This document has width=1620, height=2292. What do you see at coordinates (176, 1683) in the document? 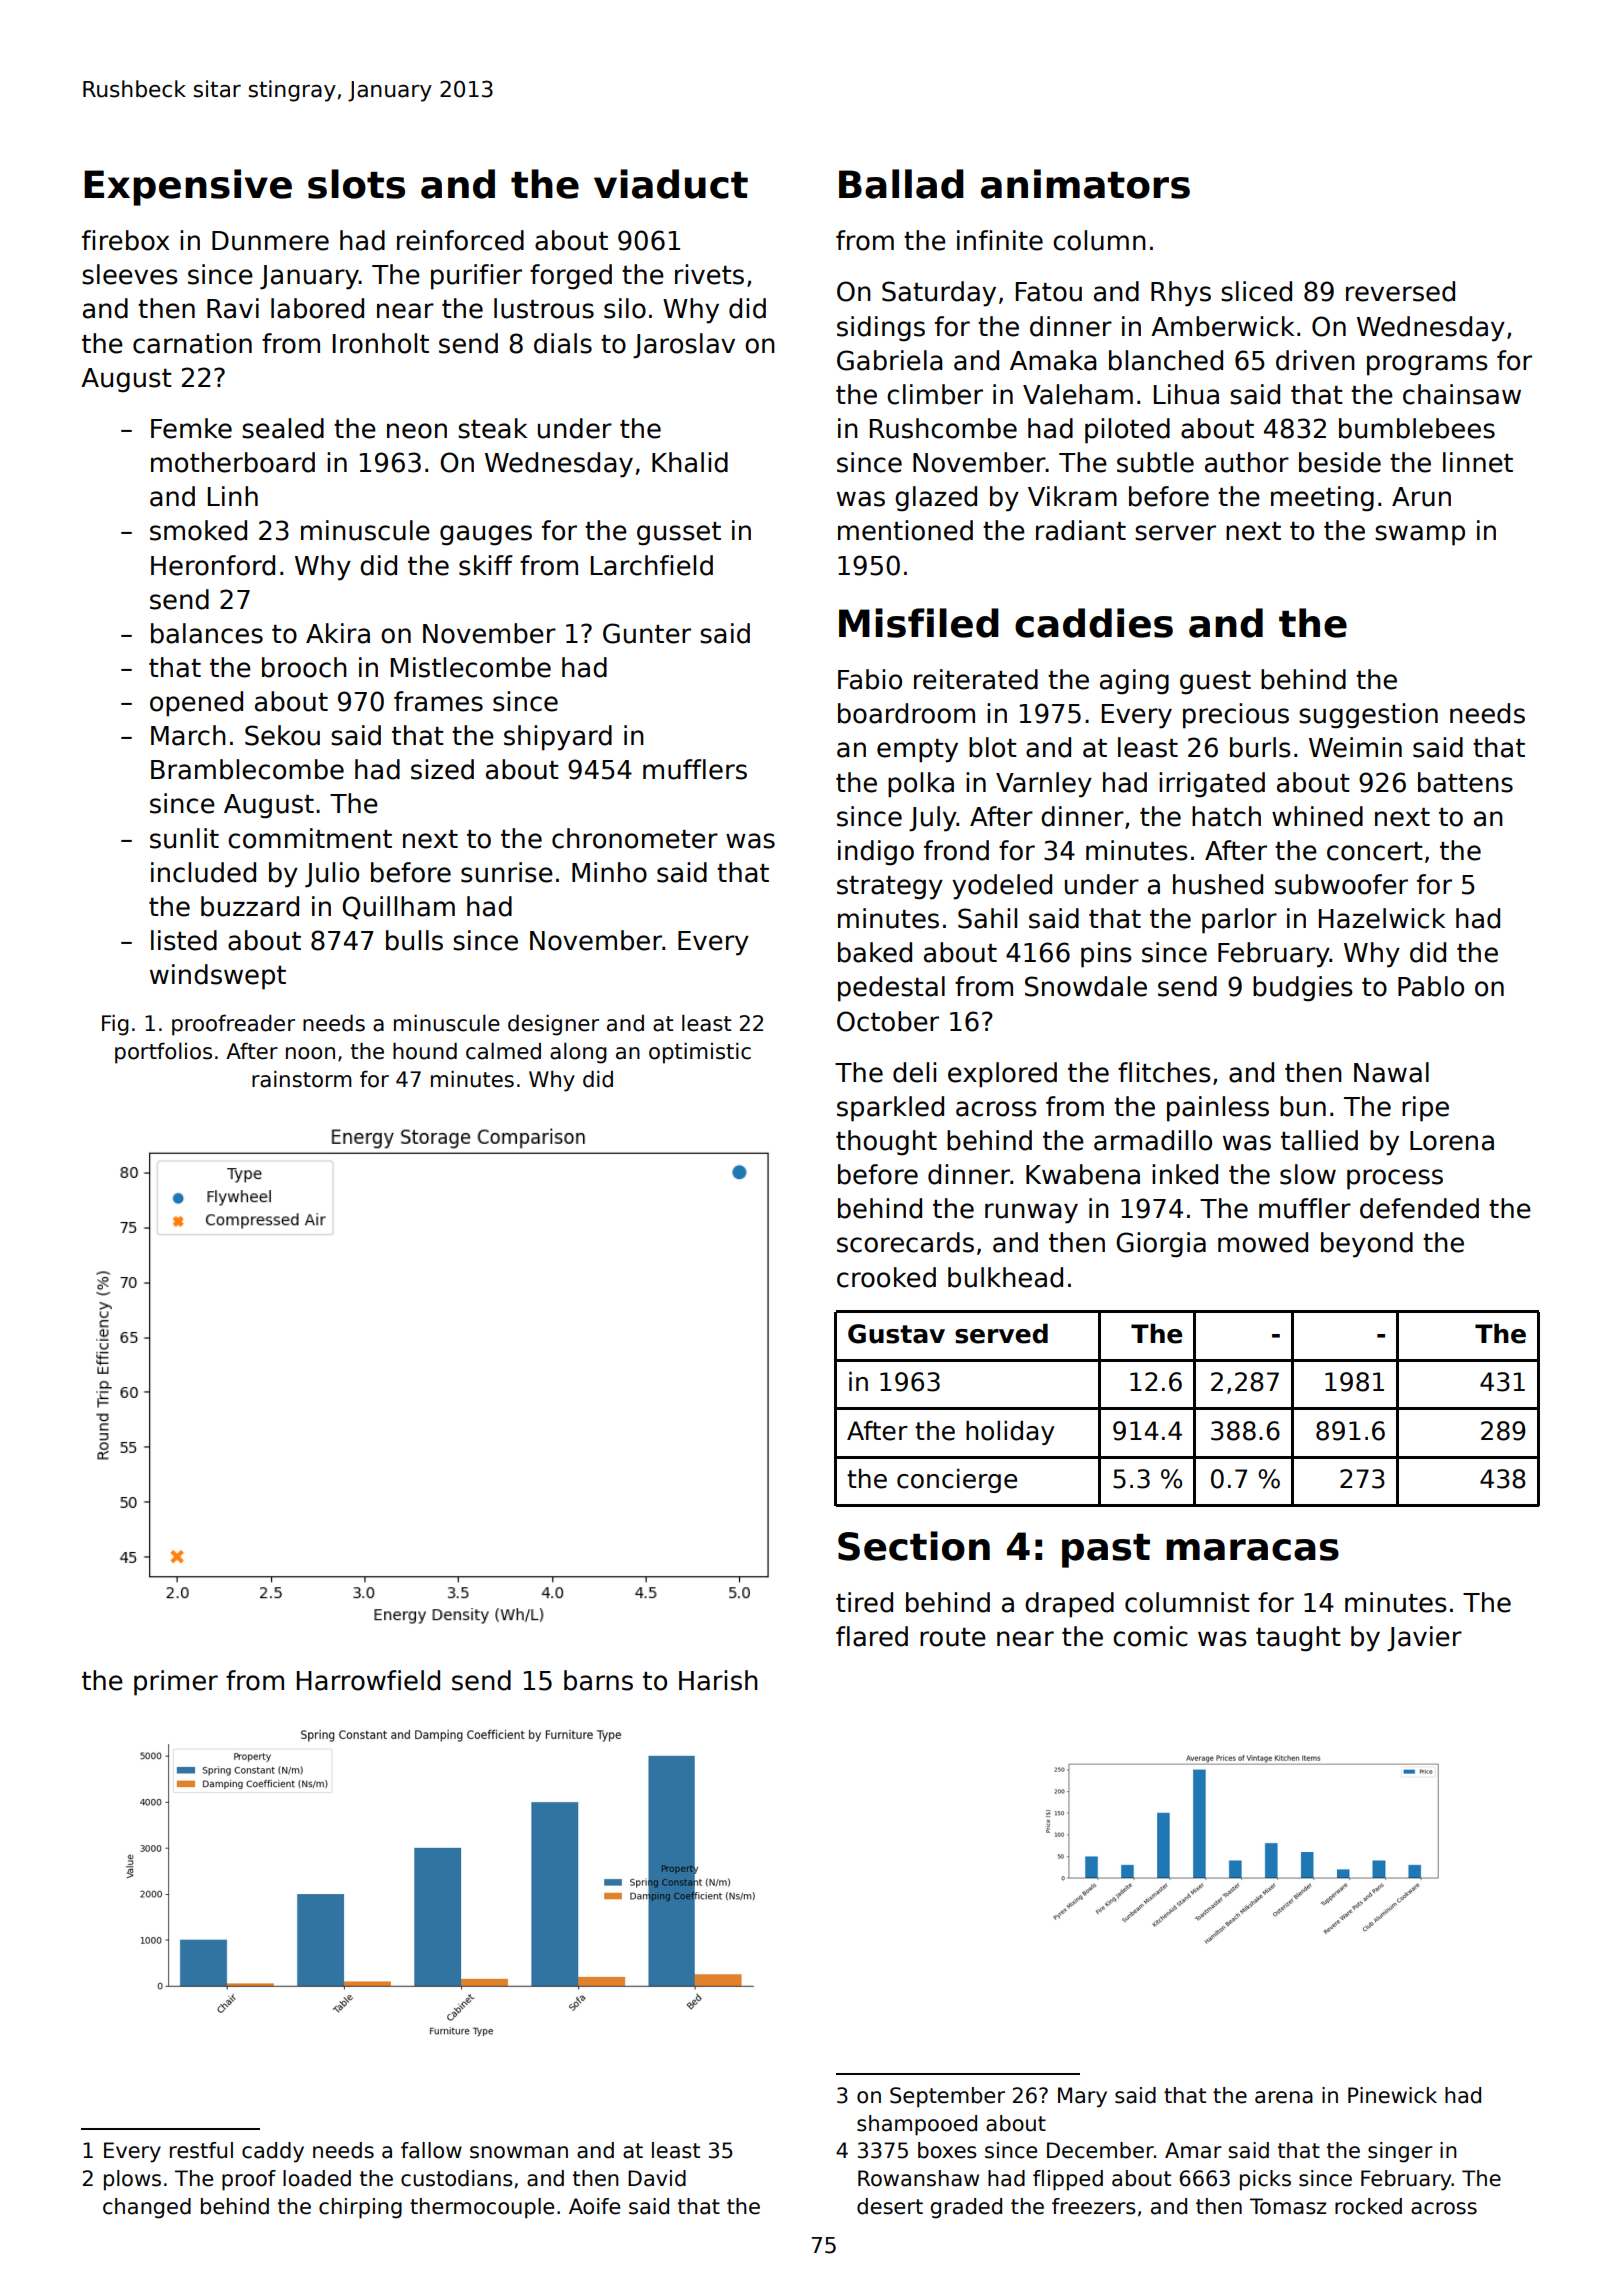
I see `primer` at bounding box center [176, 1683].
